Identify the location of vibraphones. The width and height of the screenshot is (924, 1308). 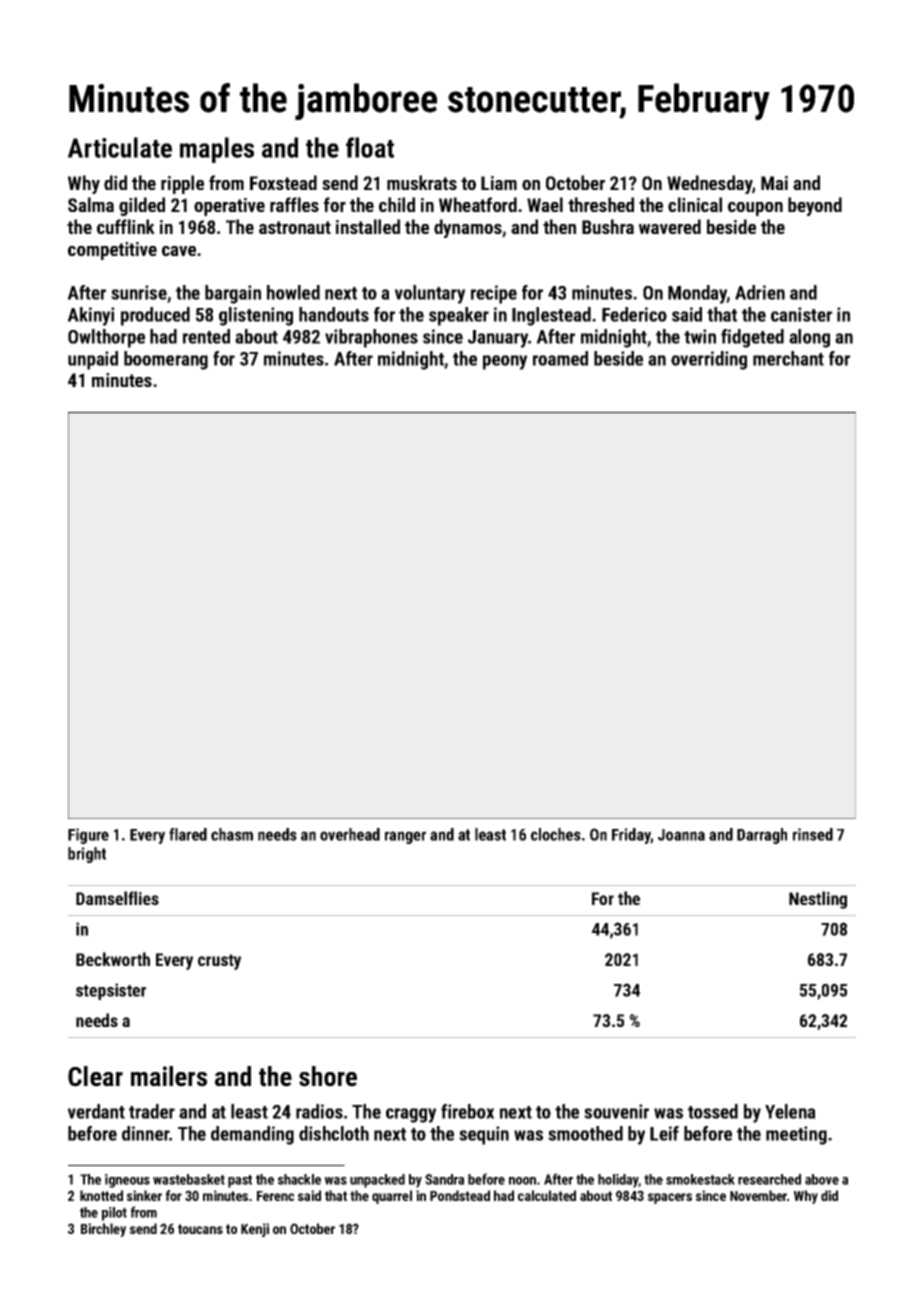
(371, 338).
